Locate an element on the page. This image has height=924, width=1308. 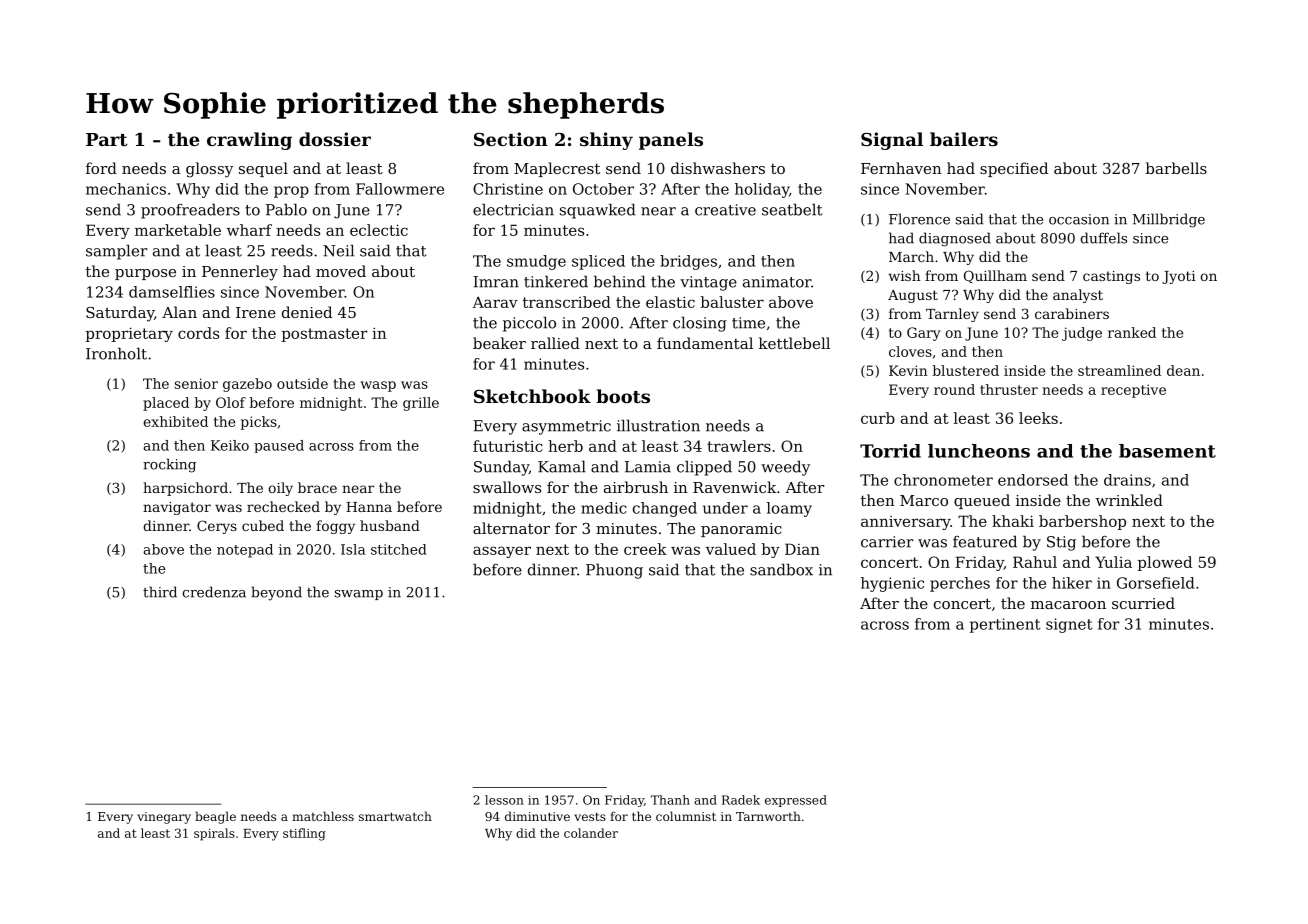
panels is located at coordinates (671, 141).
